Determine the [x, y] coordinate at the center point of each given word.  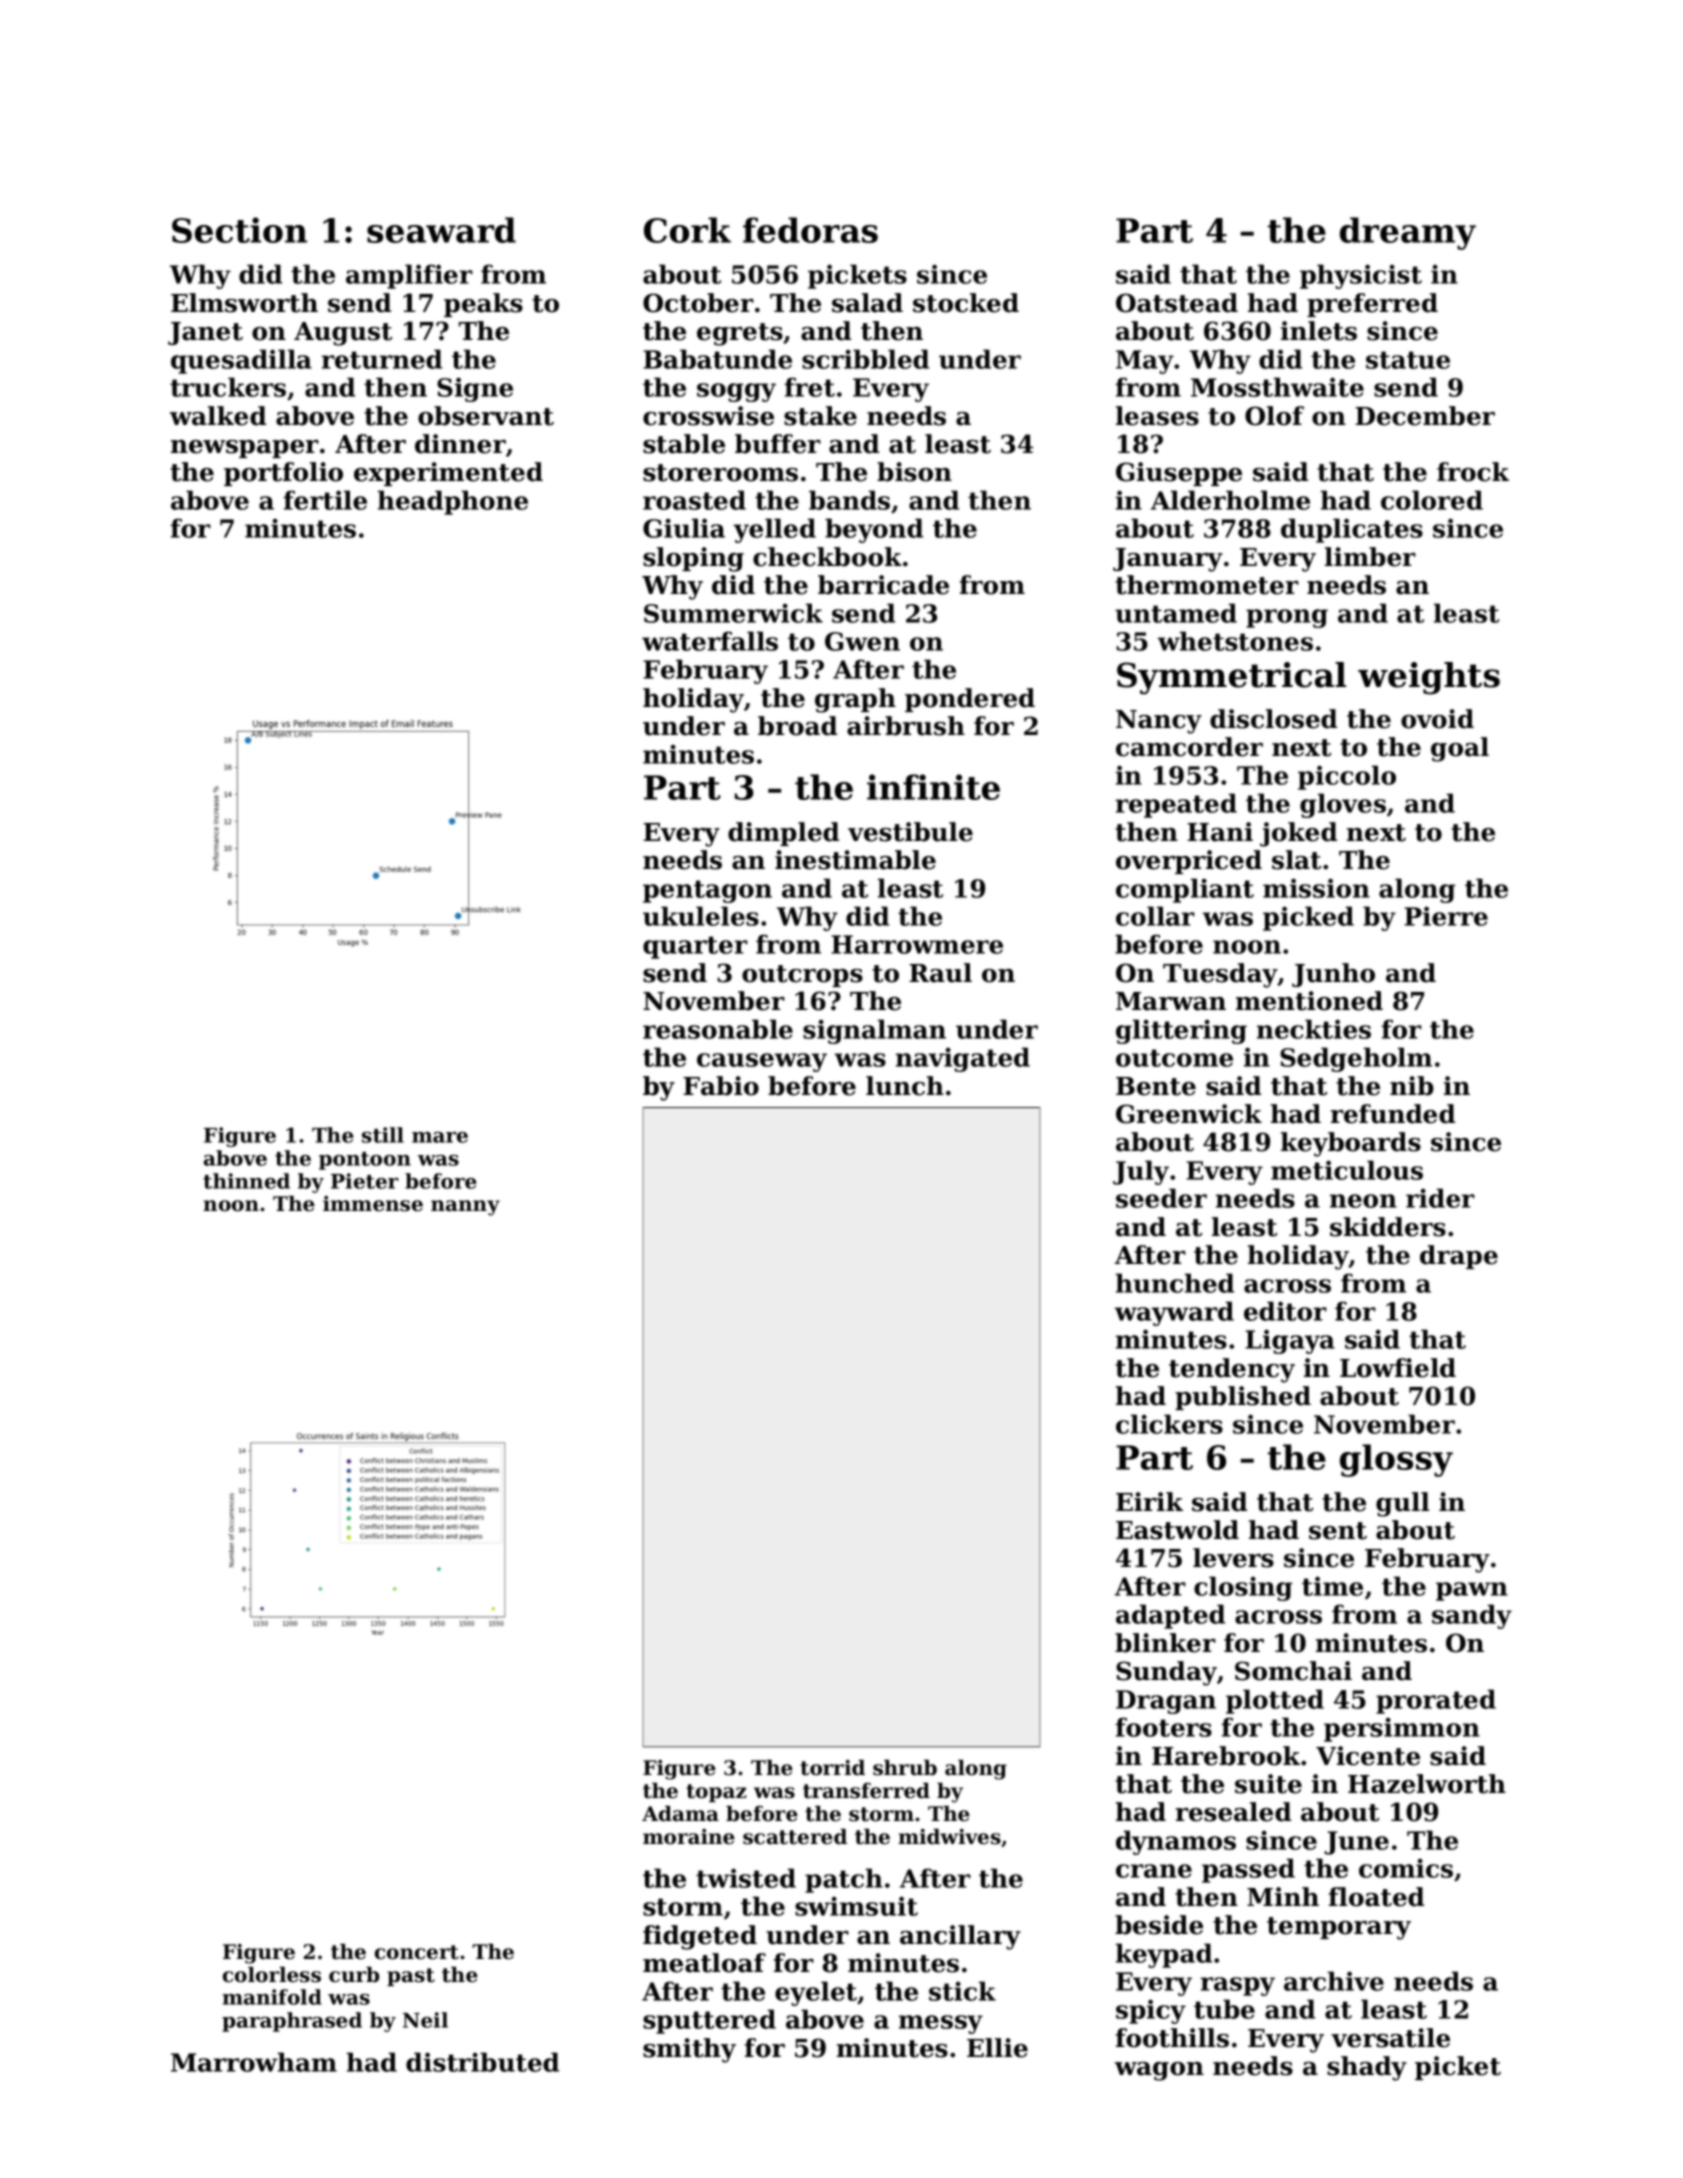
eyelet [816, 1993]
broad [797, 726]
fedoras [810, 230]
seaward [441, 230]
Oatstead [1177, 303]
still [383, 1135]
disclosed [1273, 719]
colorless [272, 1975]
